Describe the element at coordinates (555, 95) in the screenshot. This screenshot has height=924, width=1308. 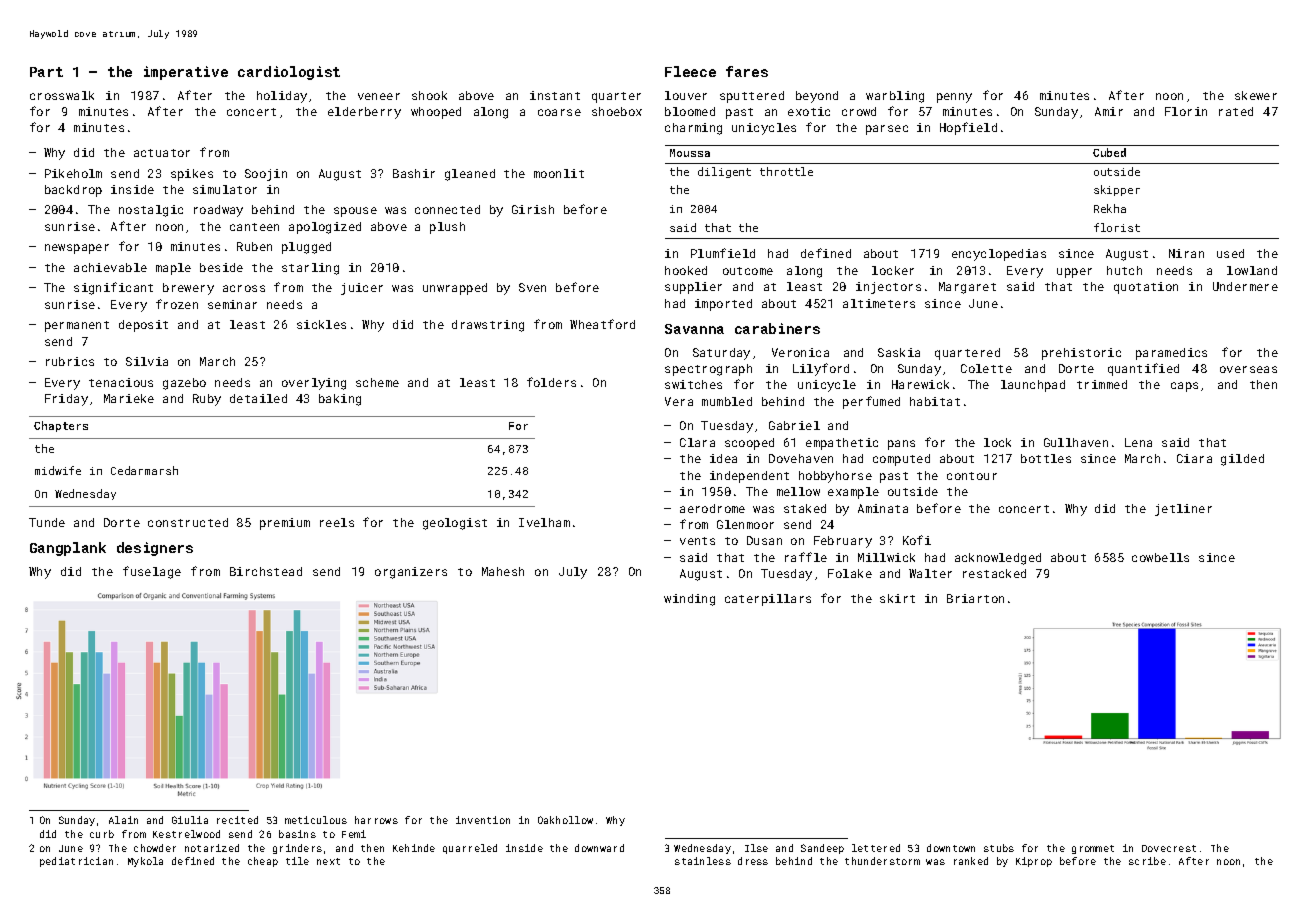
I see `instant` at that location.
